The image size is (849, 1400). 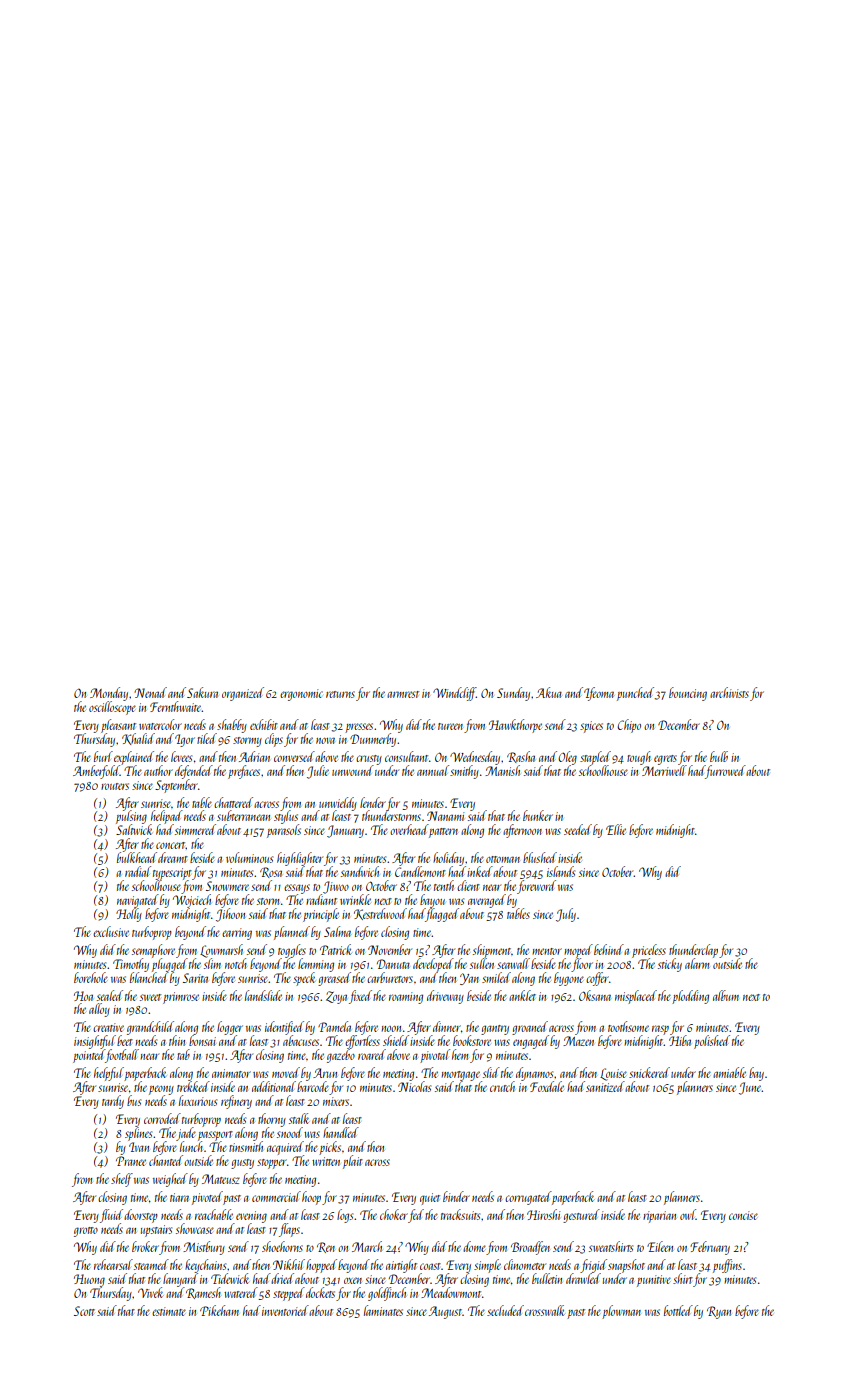 I want to click on Windcliff, so click(x=454, y=694).
